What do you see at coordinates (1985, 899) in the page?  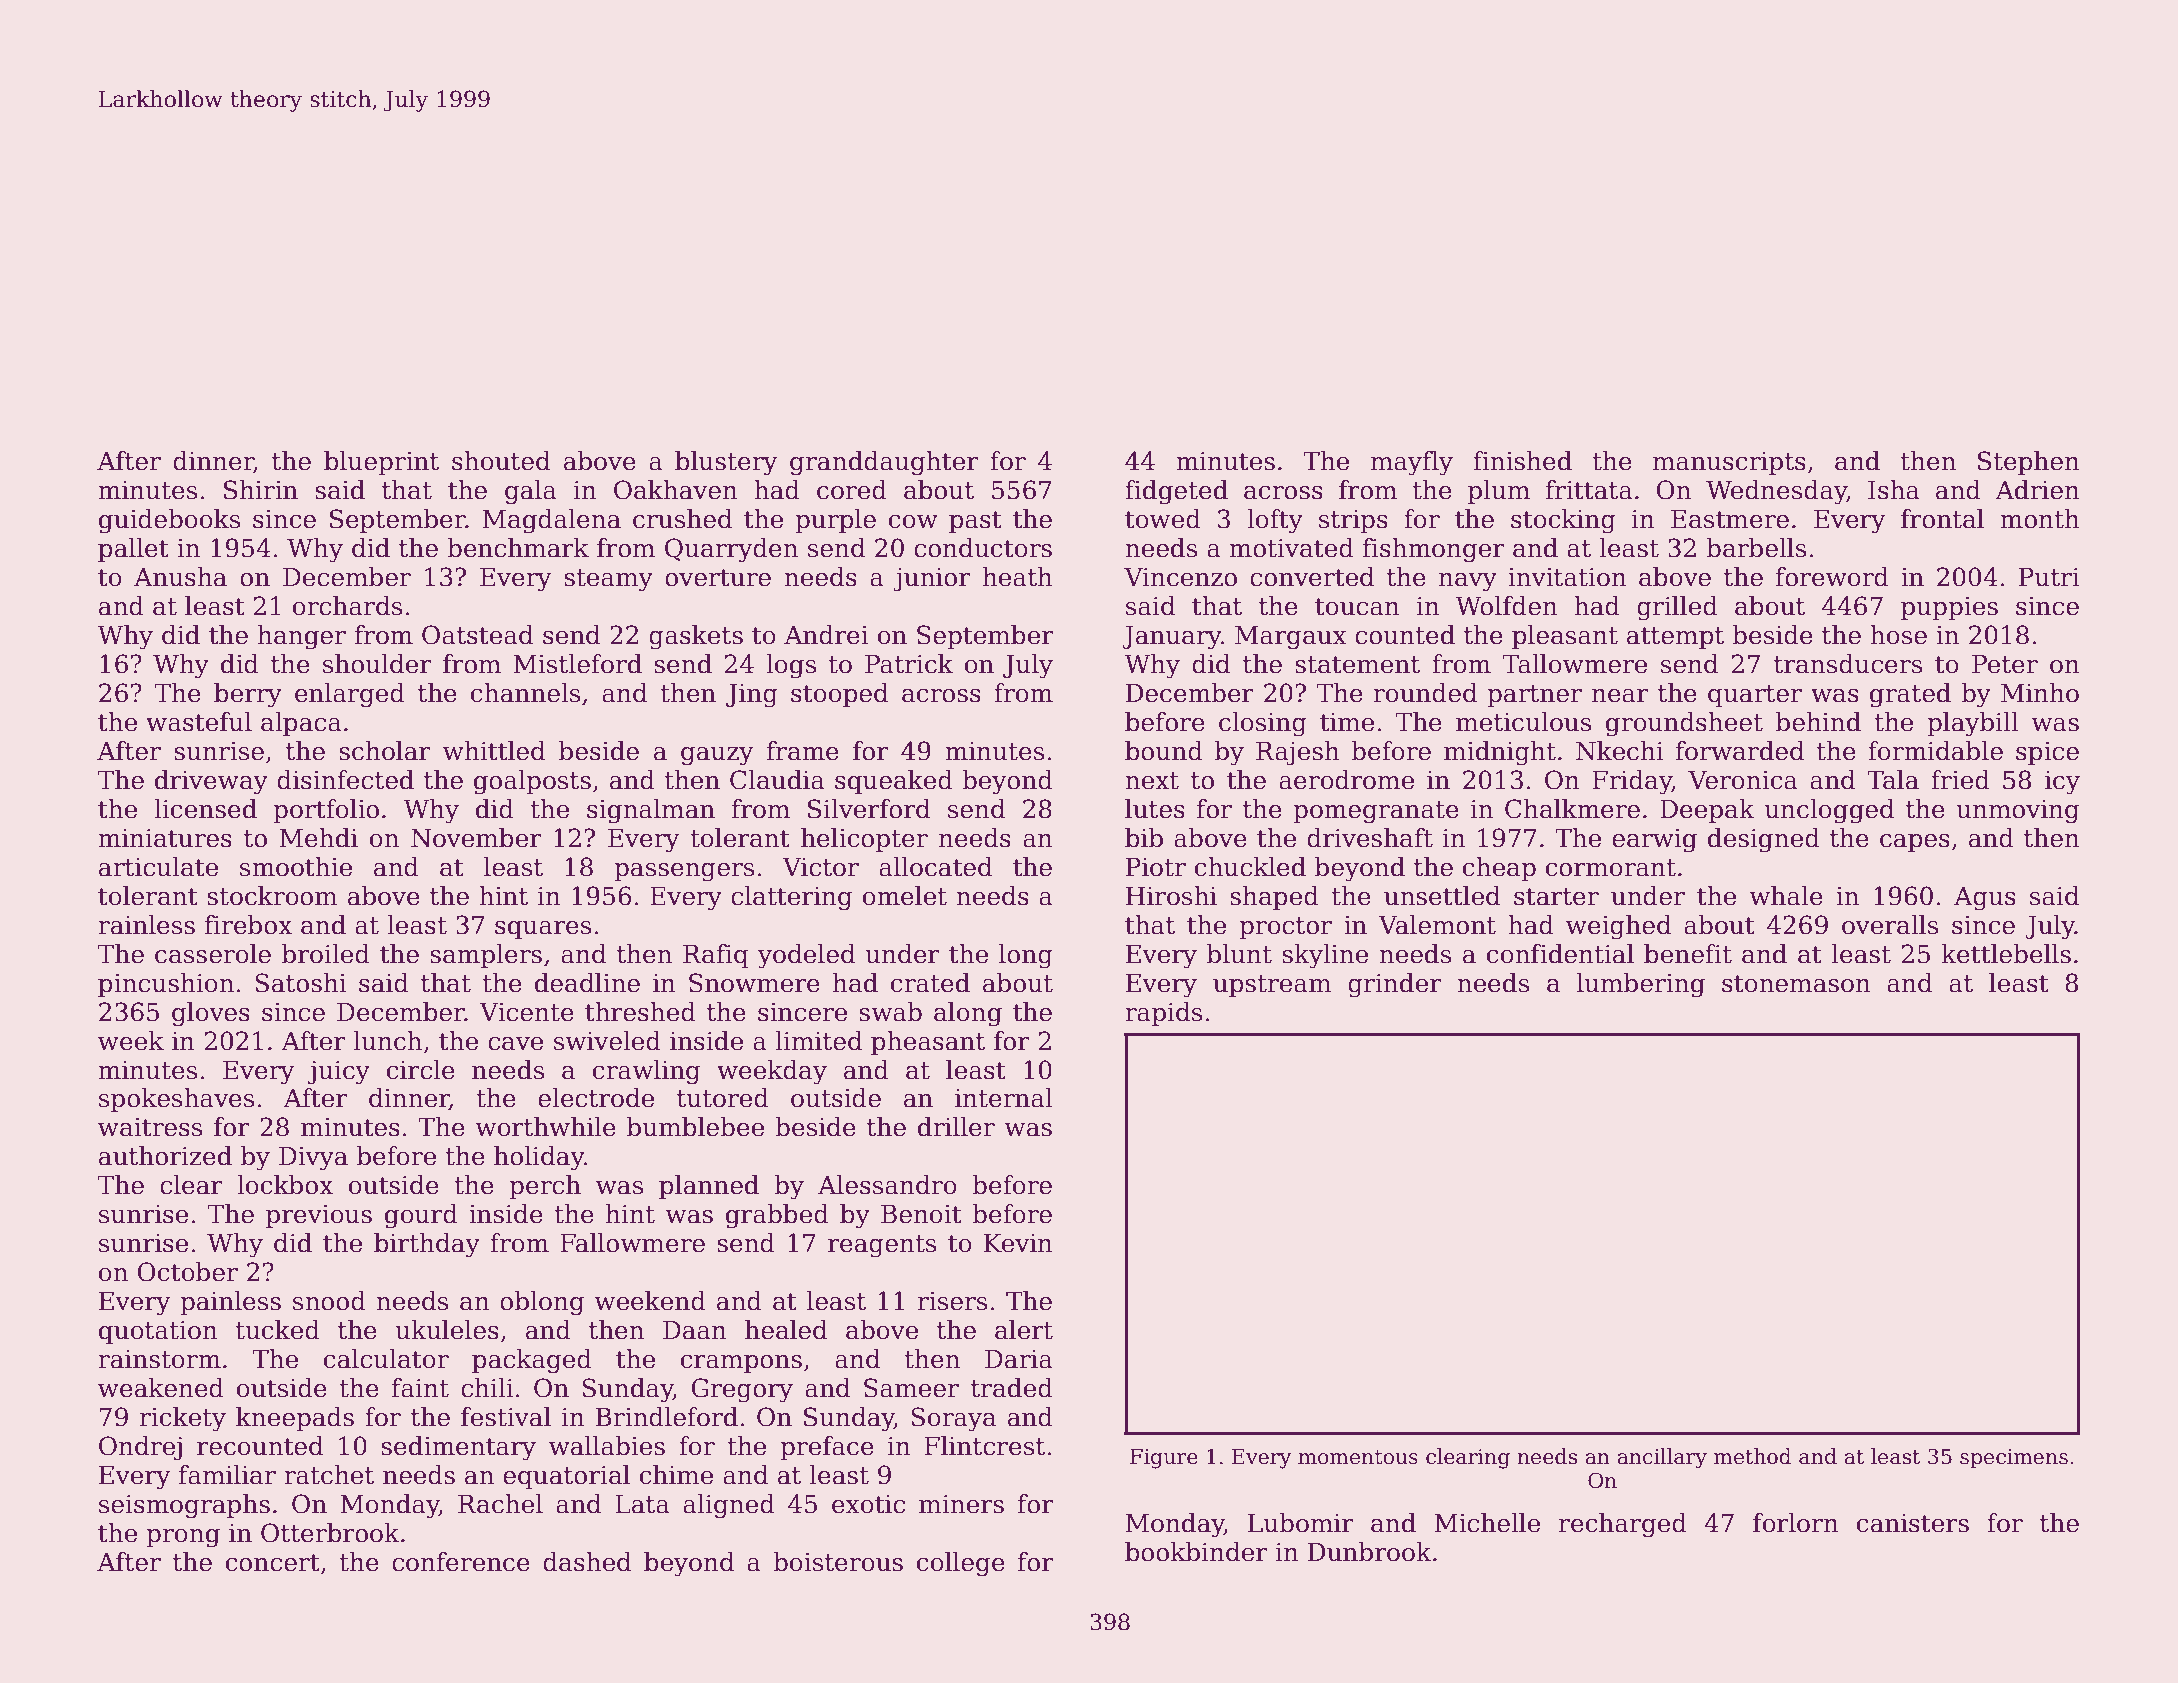 I see `Agus` at bounding box center [1985, 899].
